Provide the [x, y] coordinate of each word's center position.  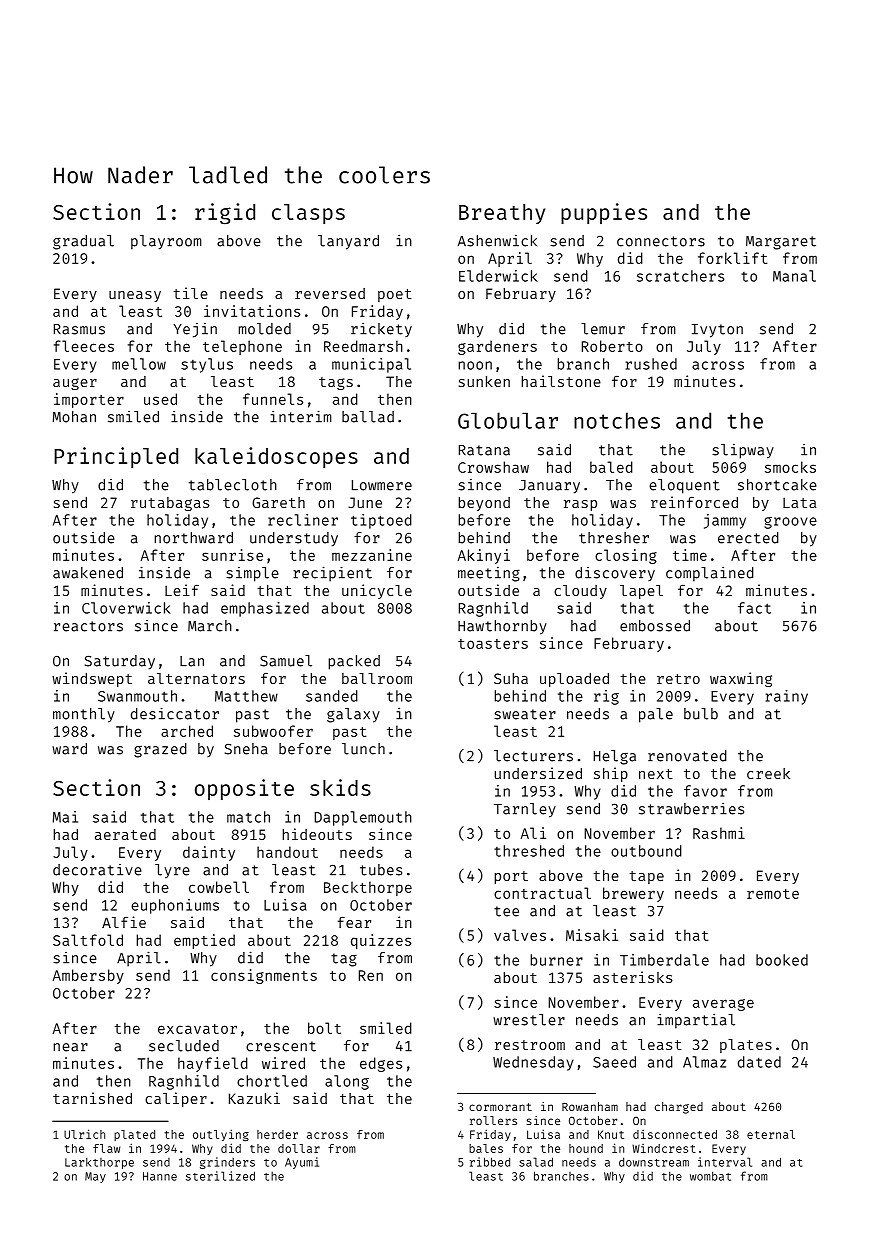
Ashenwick [497, 241]
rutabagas [170, 504]
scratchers [680, 276]
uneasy [135, 296]
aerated [125, 834]
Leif [182, 590]
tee [506, 911]
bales [486, 1148]
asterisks [632, 977]
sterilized [220, 1176]
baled [611, 467]
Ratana [484, 450]
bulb [701, 714]
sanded [332, 696]
